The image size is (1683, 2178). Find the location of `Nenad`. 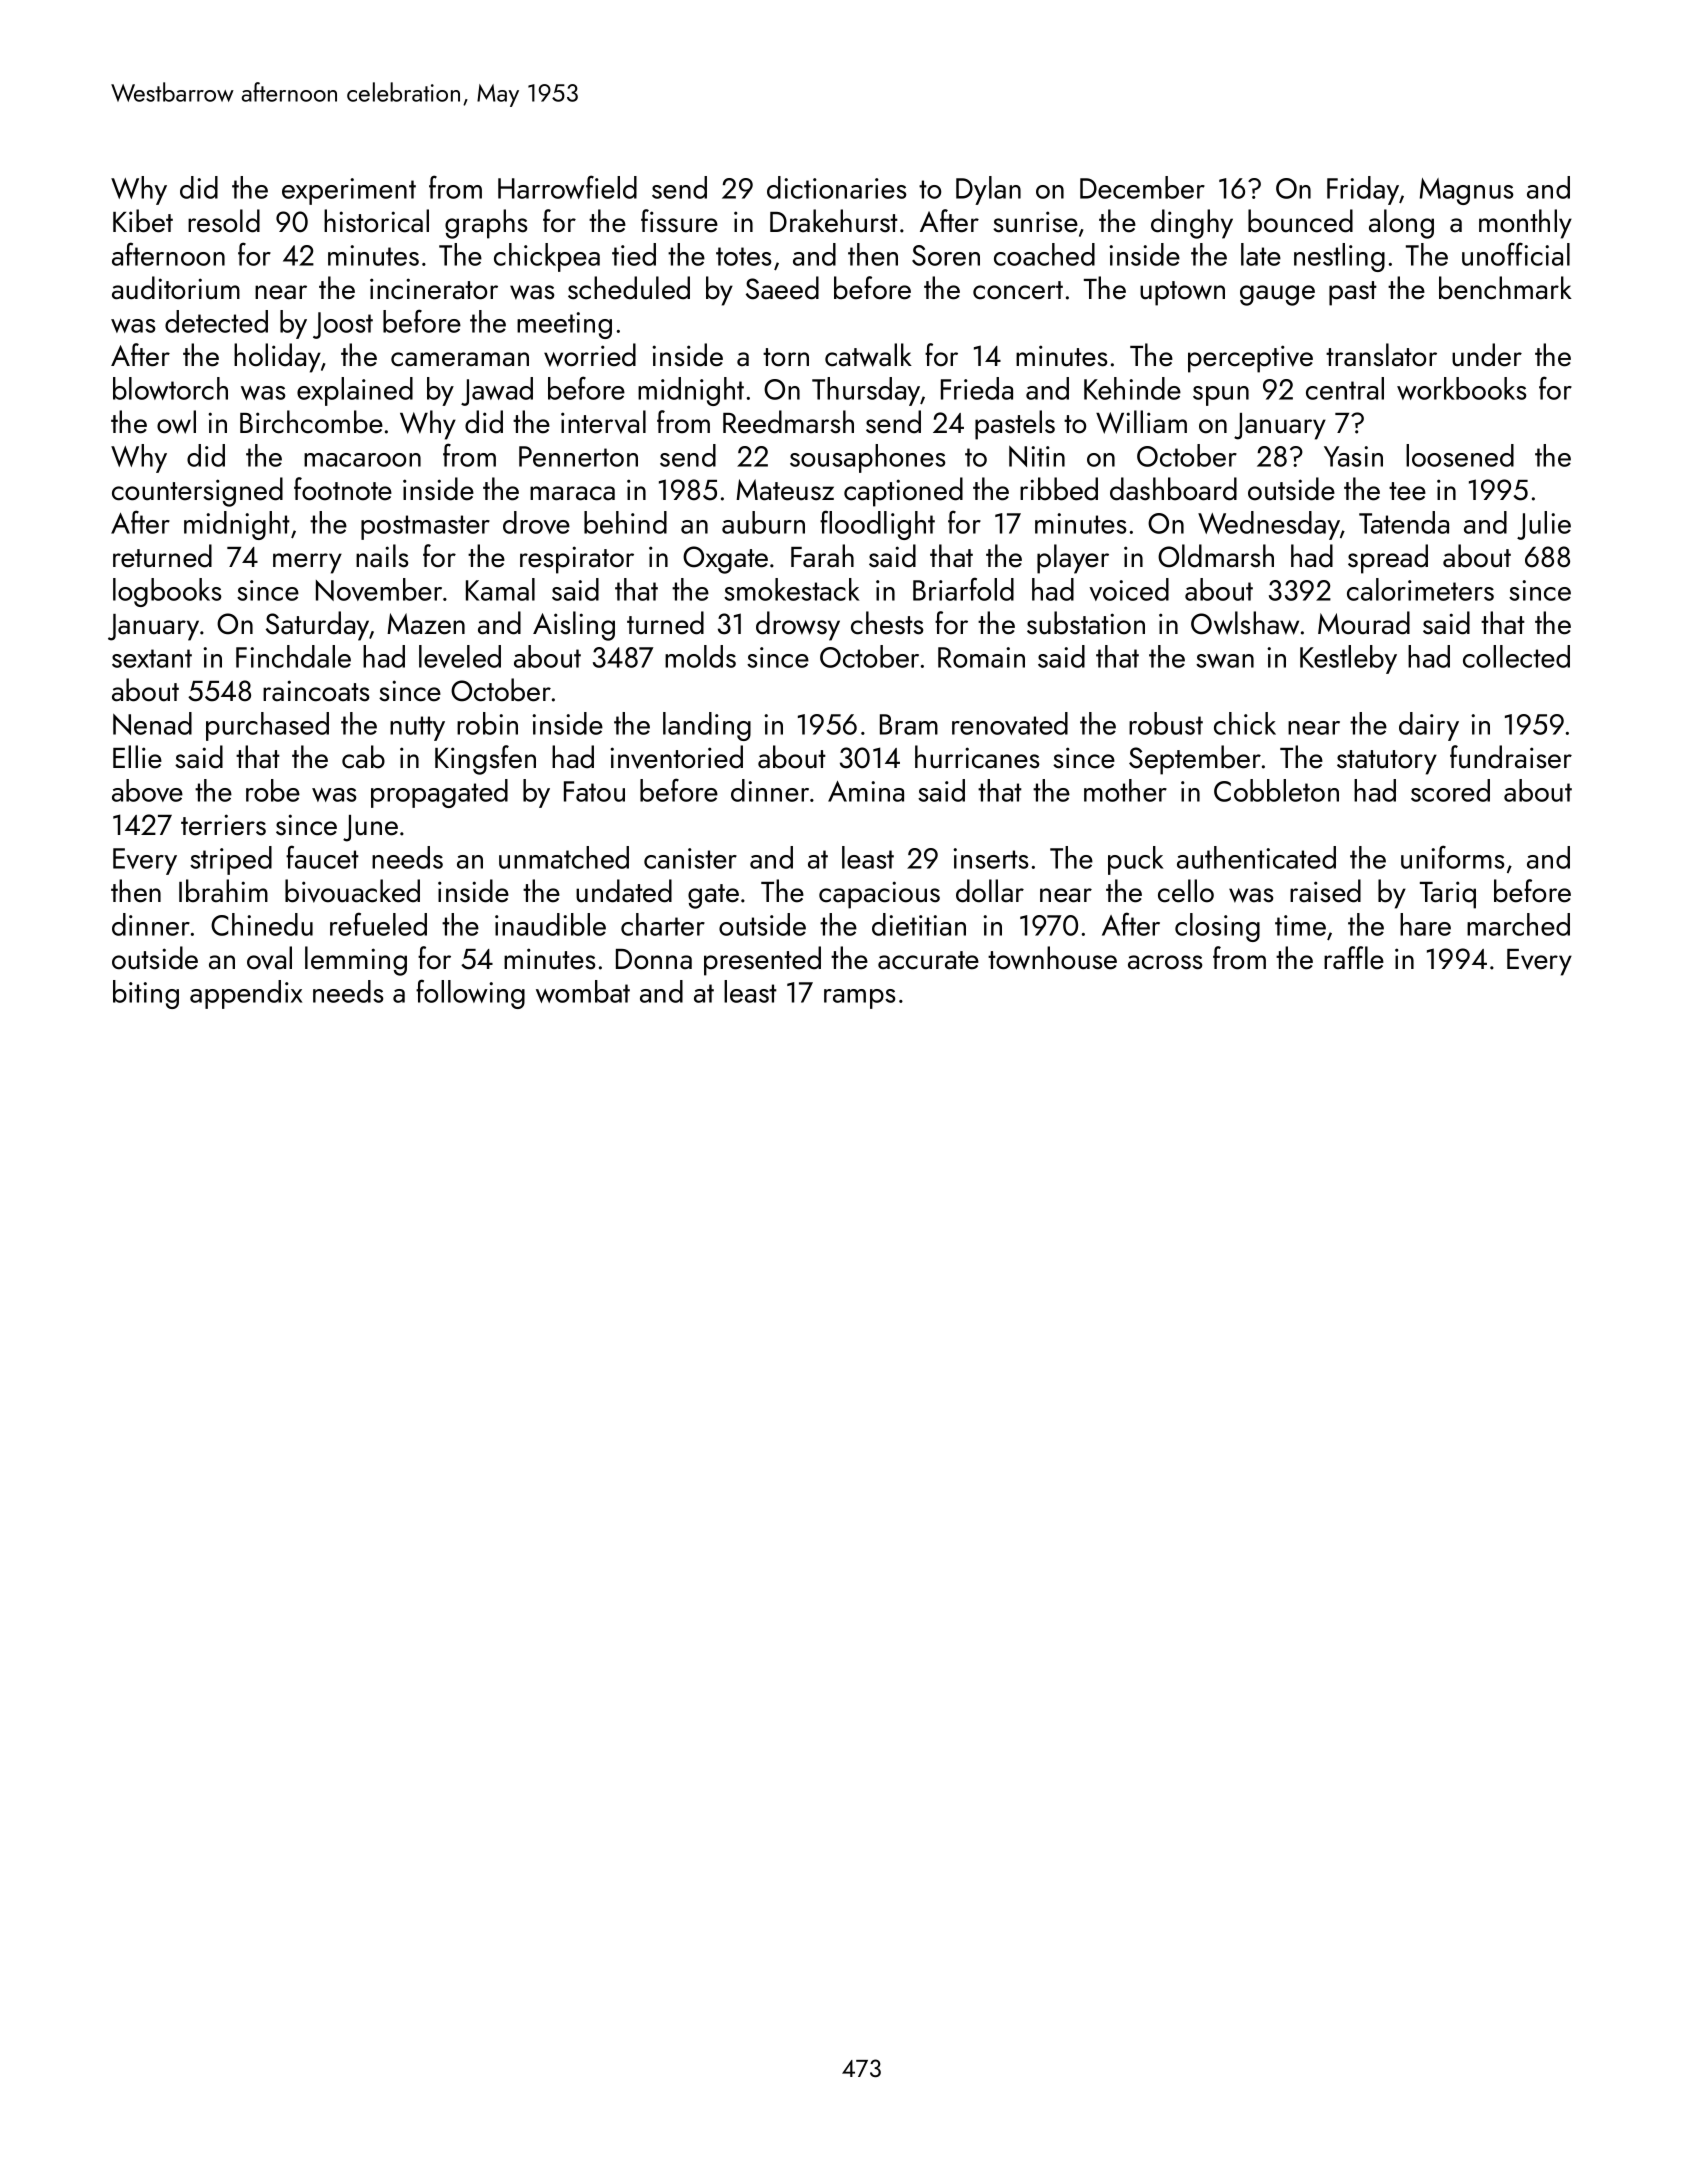

Nenad is located at coordinates (152, 723).
